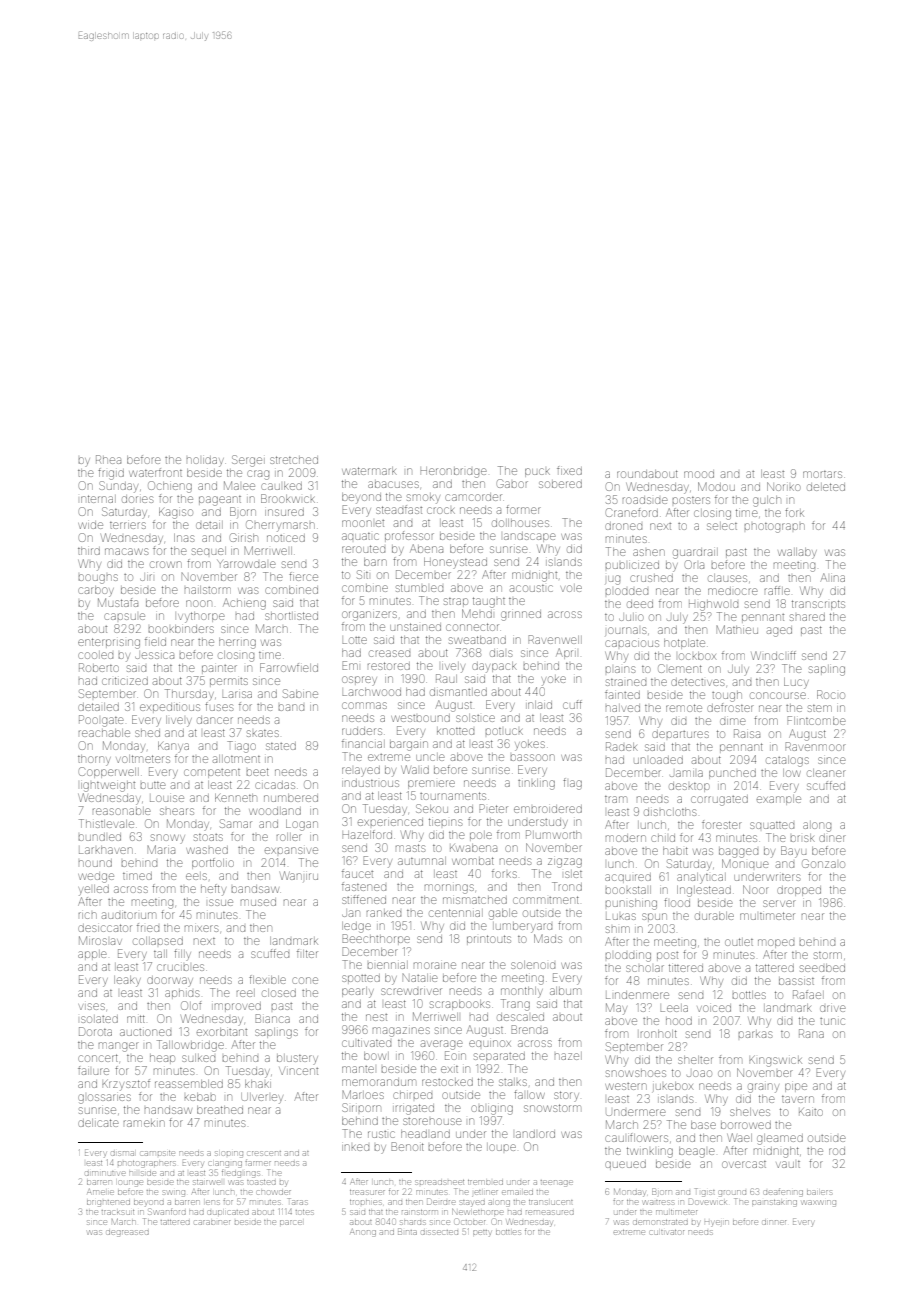 This screenshot has height=1308, width=924. What do you see at coordinates (530, 537) in the screenshot?
I see `landscape` at bounding box center [530, 537].
